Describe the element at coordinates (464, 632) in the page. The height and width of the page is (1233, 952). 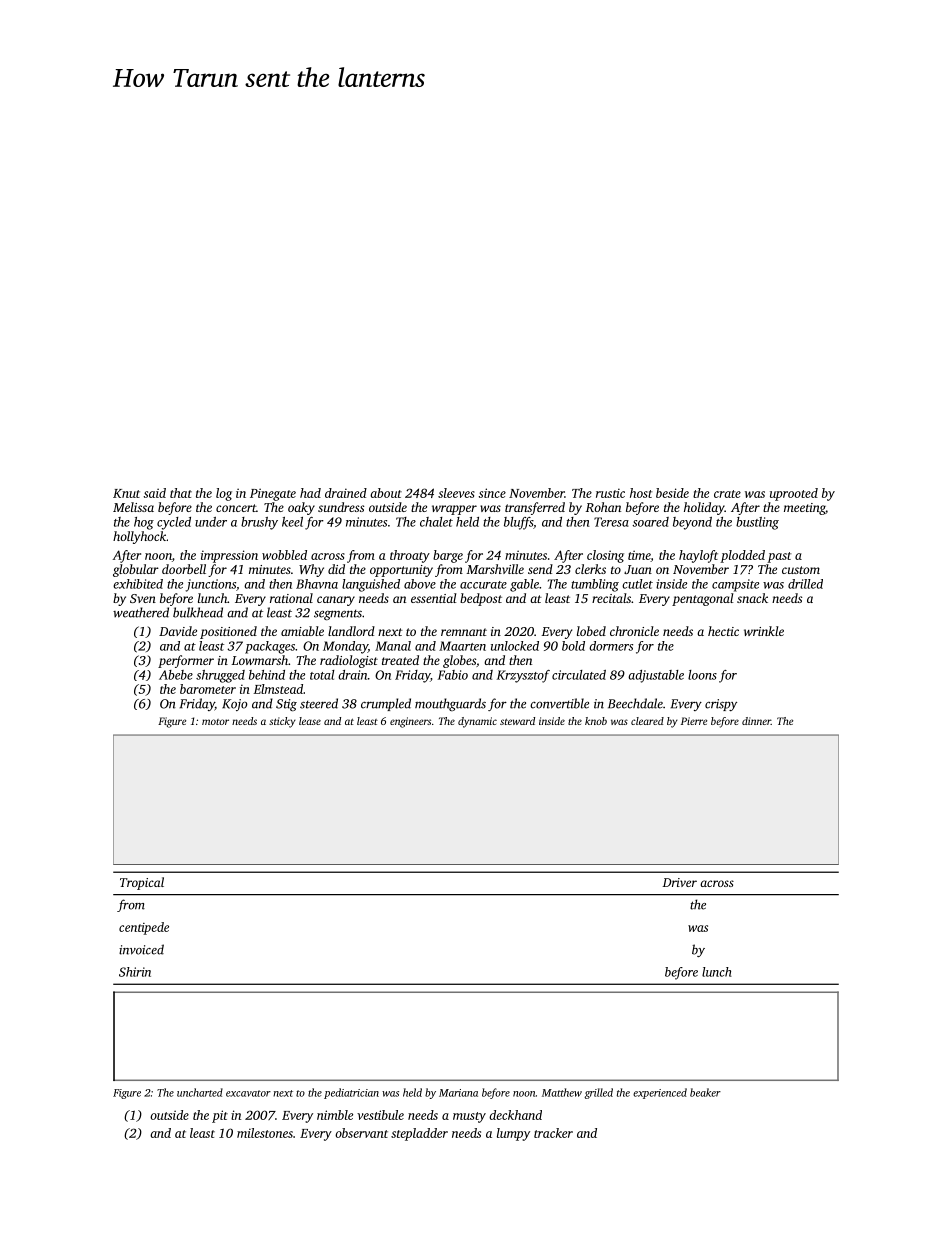
I see `remnant` at that location.
